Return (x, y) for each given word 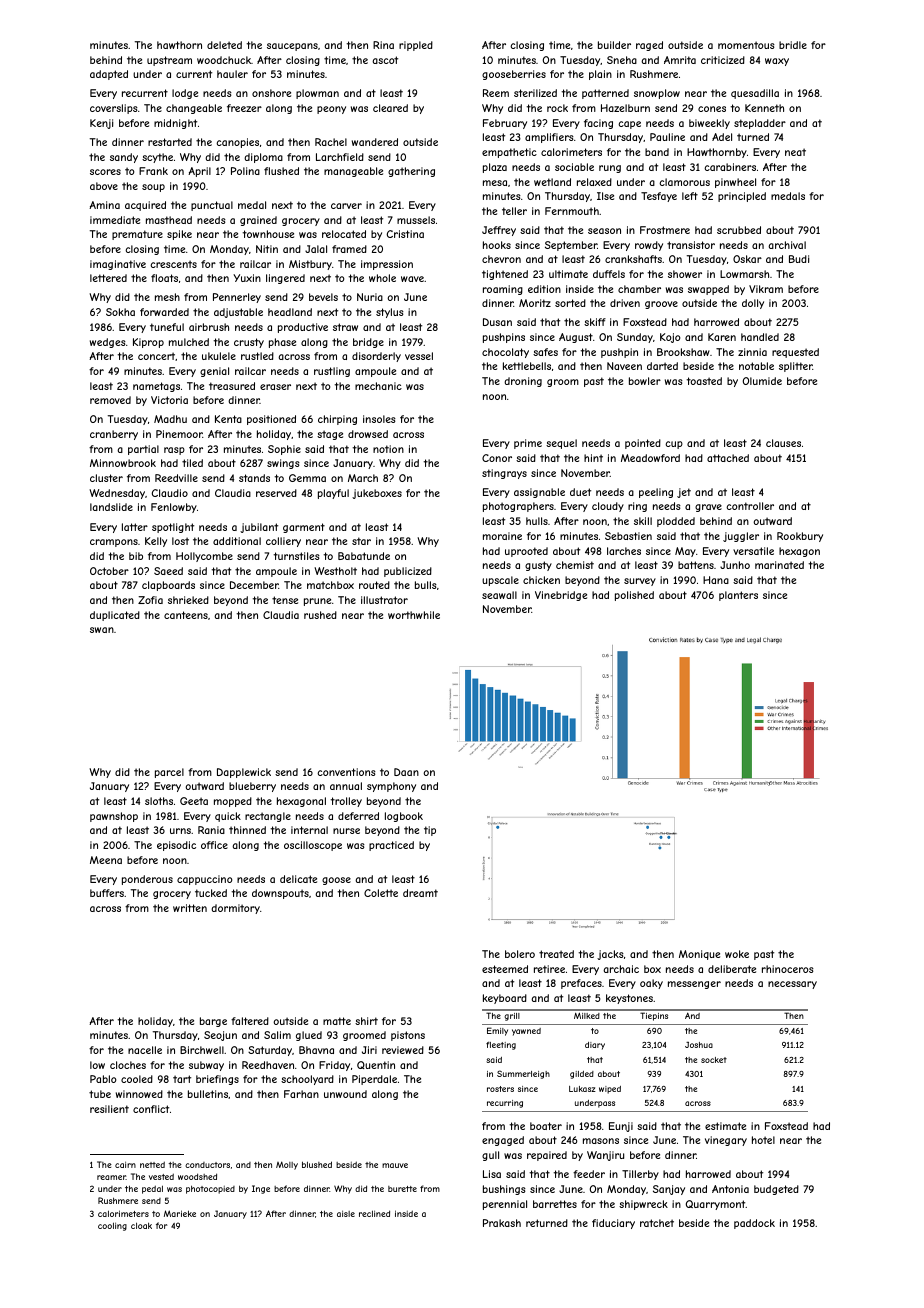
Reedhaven (268, 1065)
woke (737, 954)
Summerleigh (523, 1074)
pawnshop (114, 817)
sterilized (535, 93)
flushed (281, 171)
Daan (406, 772)
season (604, 231)
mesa (495, 183)
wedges (108, 343)
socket (714, 1060)
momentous (746, 45)
